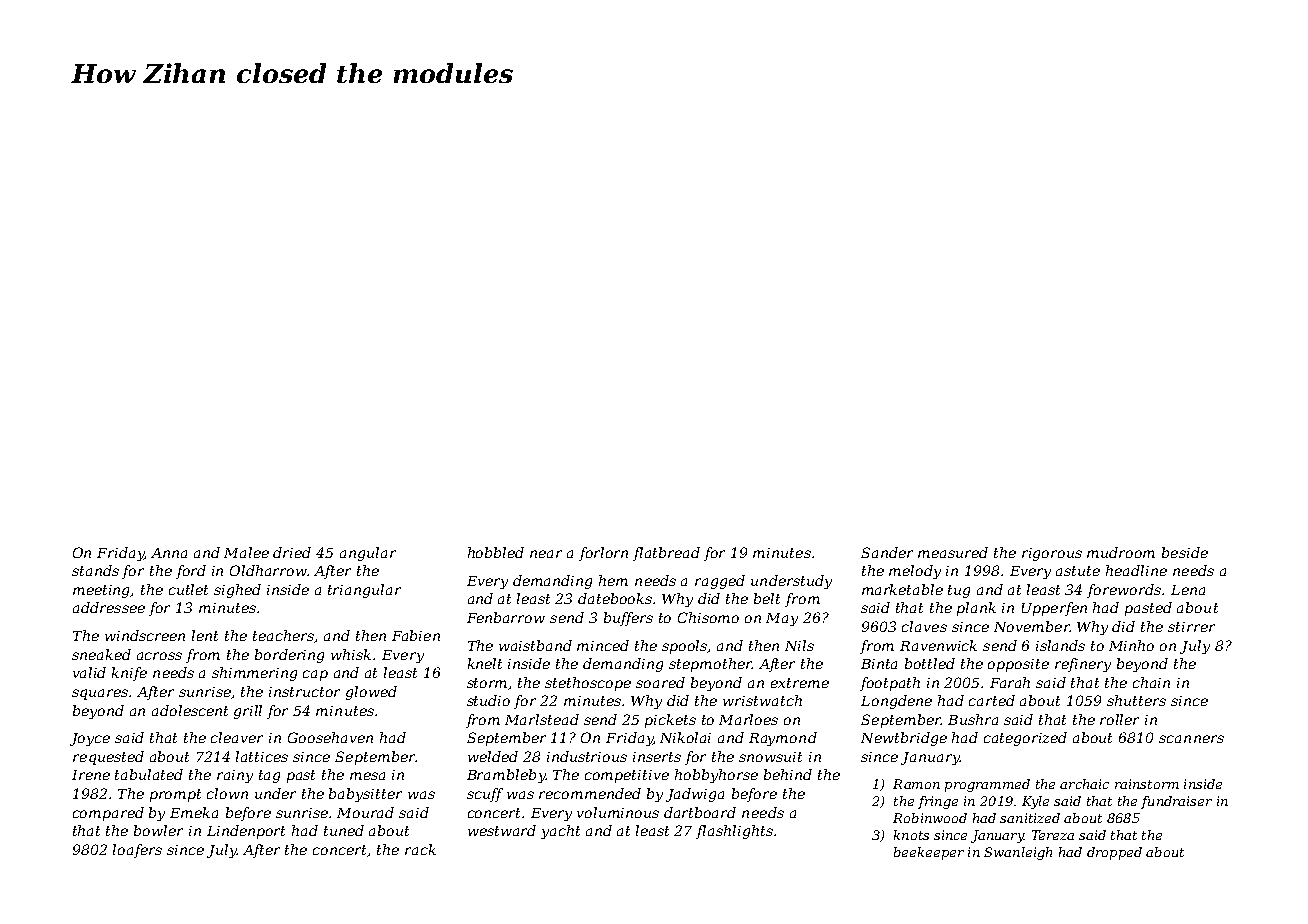  Describe the element at coordinates (292, 552) in the image. I see `dried` at that location.
